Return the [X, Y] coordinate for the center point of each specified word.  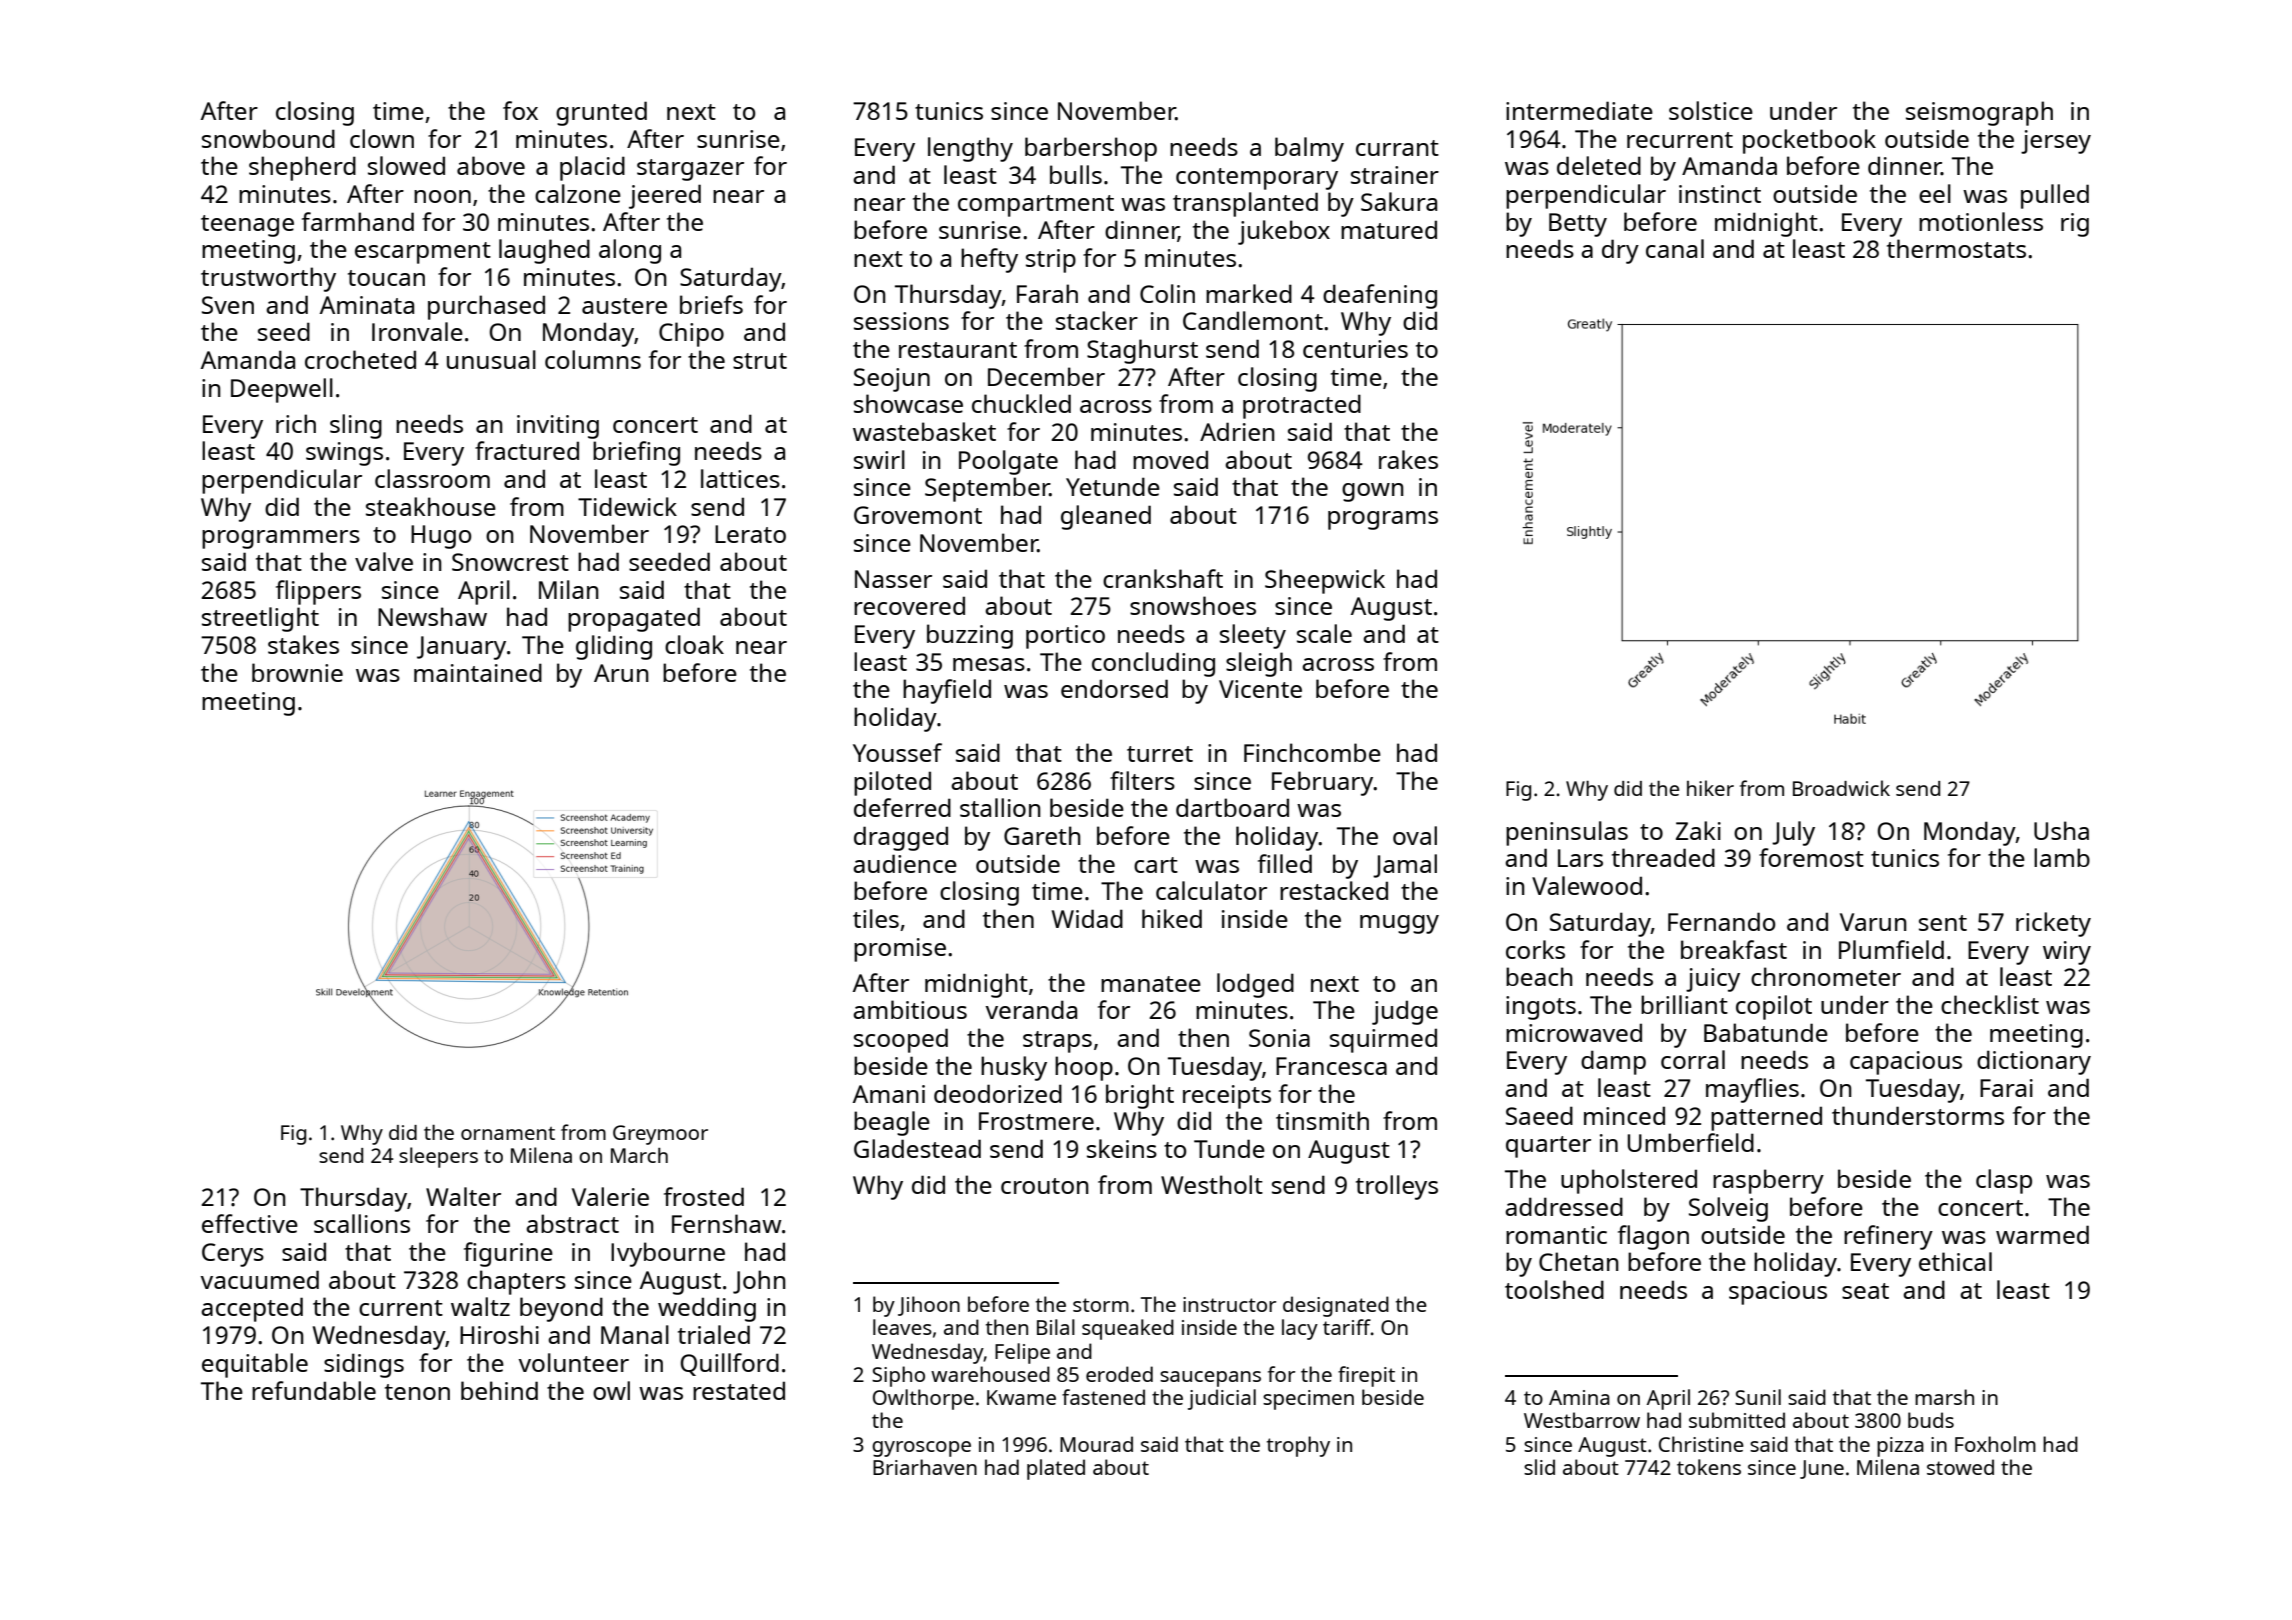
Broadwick [1841, 788]
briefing [636, 453]
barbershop [1091, 149]
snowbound [268, 138]
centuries [1355, 349]
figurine [508, 1254]
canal [1675, 248]
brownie [297, 672]
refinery [1888, 1237]
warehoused [990, 1374]
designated [1336, 1306]
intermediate [1579, 110]
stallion [1000, 807]
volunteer [574, 1362]
